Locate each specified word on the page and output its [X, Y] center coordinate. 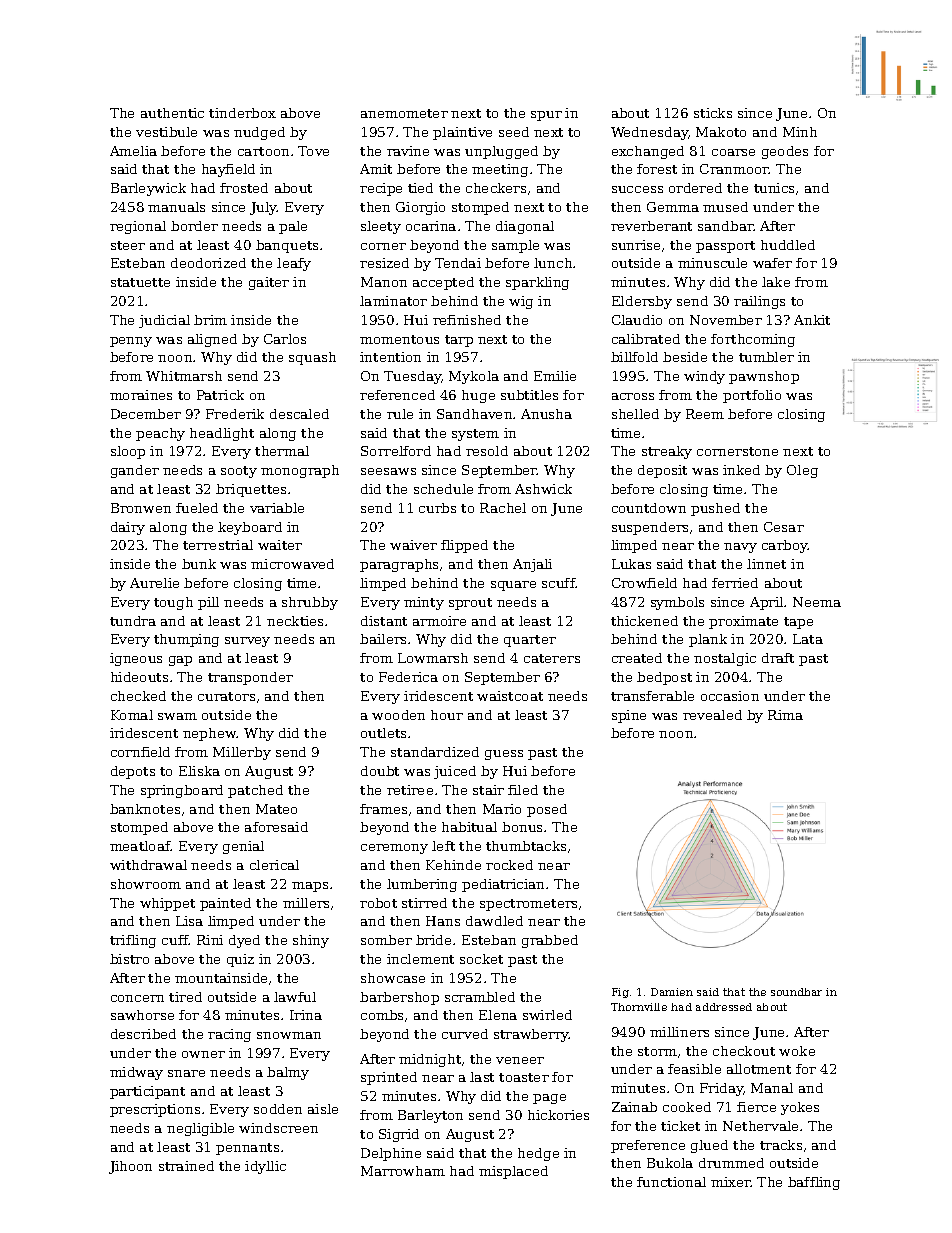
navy [740, 548]
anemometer [404, 113]
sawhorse [142, 1015]
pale [293, 227]
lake [776, 282]
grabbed [550, 941]
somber [386, 940]
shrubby [310, 603]
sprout [470, 604]
